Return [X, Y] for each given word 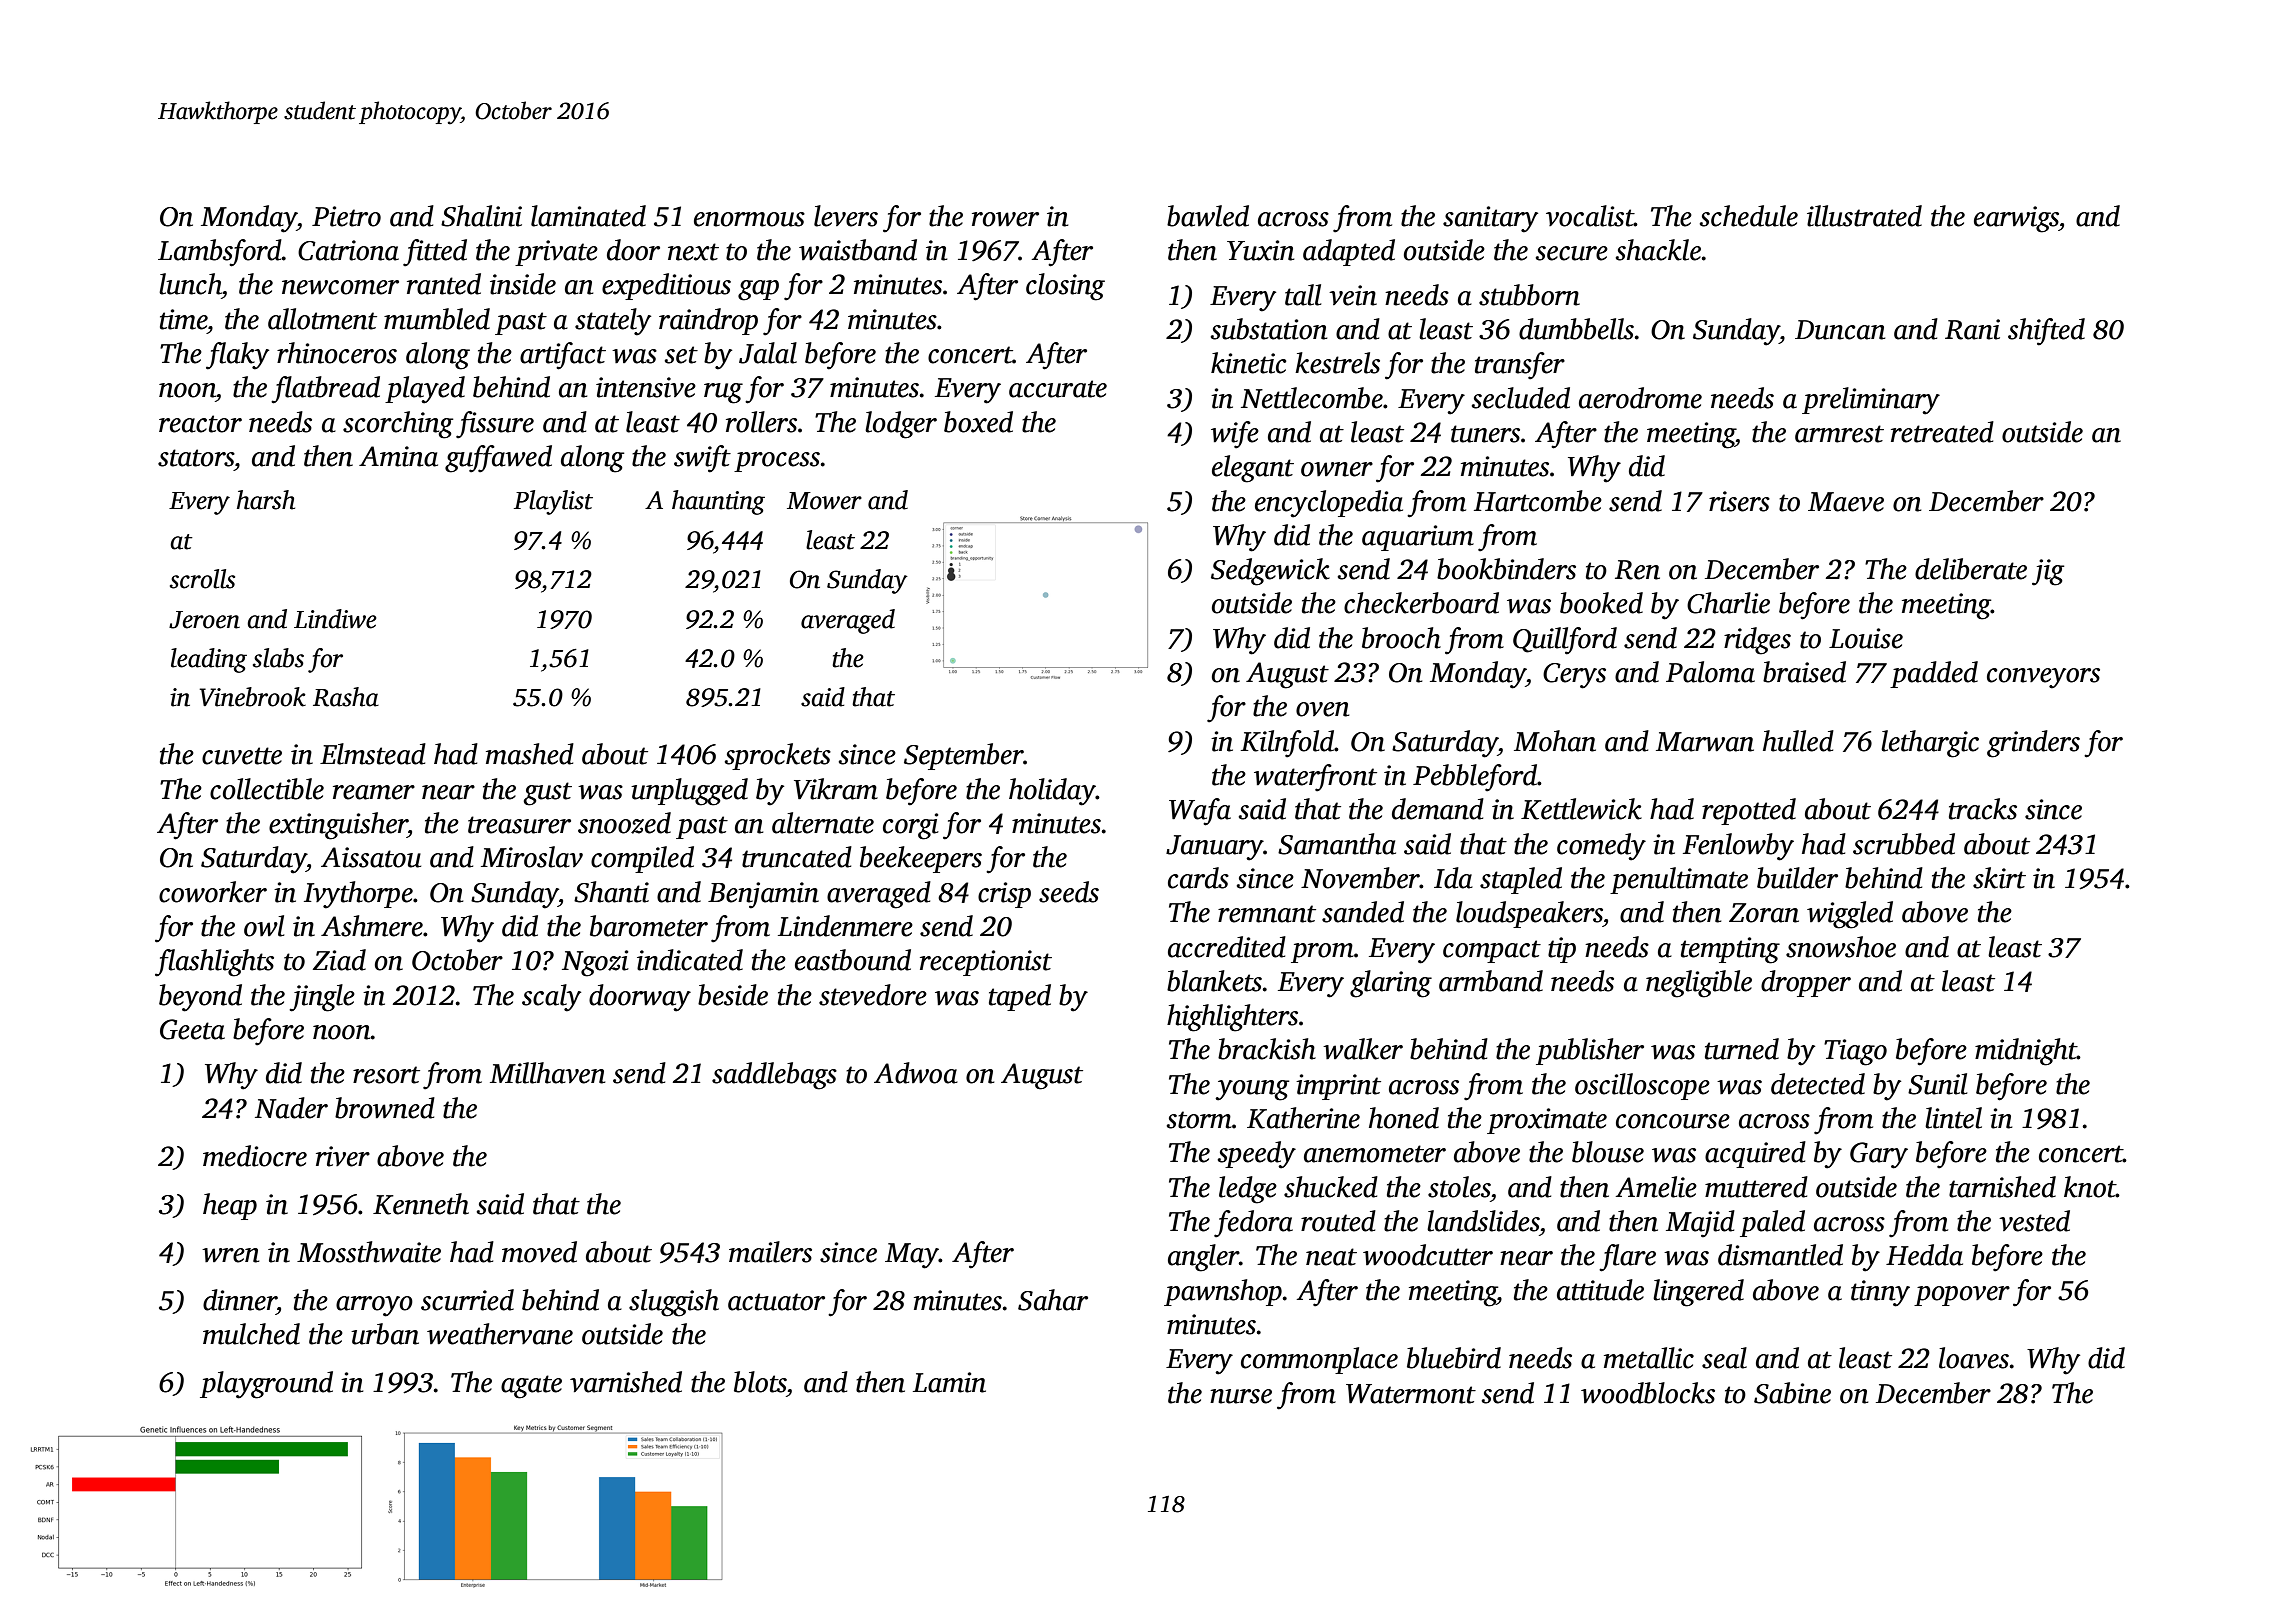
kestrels [1337, 363]
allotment [322, 319]
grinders [2033, 744]
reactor [200, 424]
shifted [2046, 332]
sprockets [777, 756]
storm [1199, 1120]
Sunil [1937, 1084]
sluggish [674, 1303]
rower [1005, 219]
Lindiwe [335, 619]
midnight [2026, 1052]
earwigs [2016, 219]
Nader [291, 1108]
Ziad [339, 960]
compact [1492, 951]
